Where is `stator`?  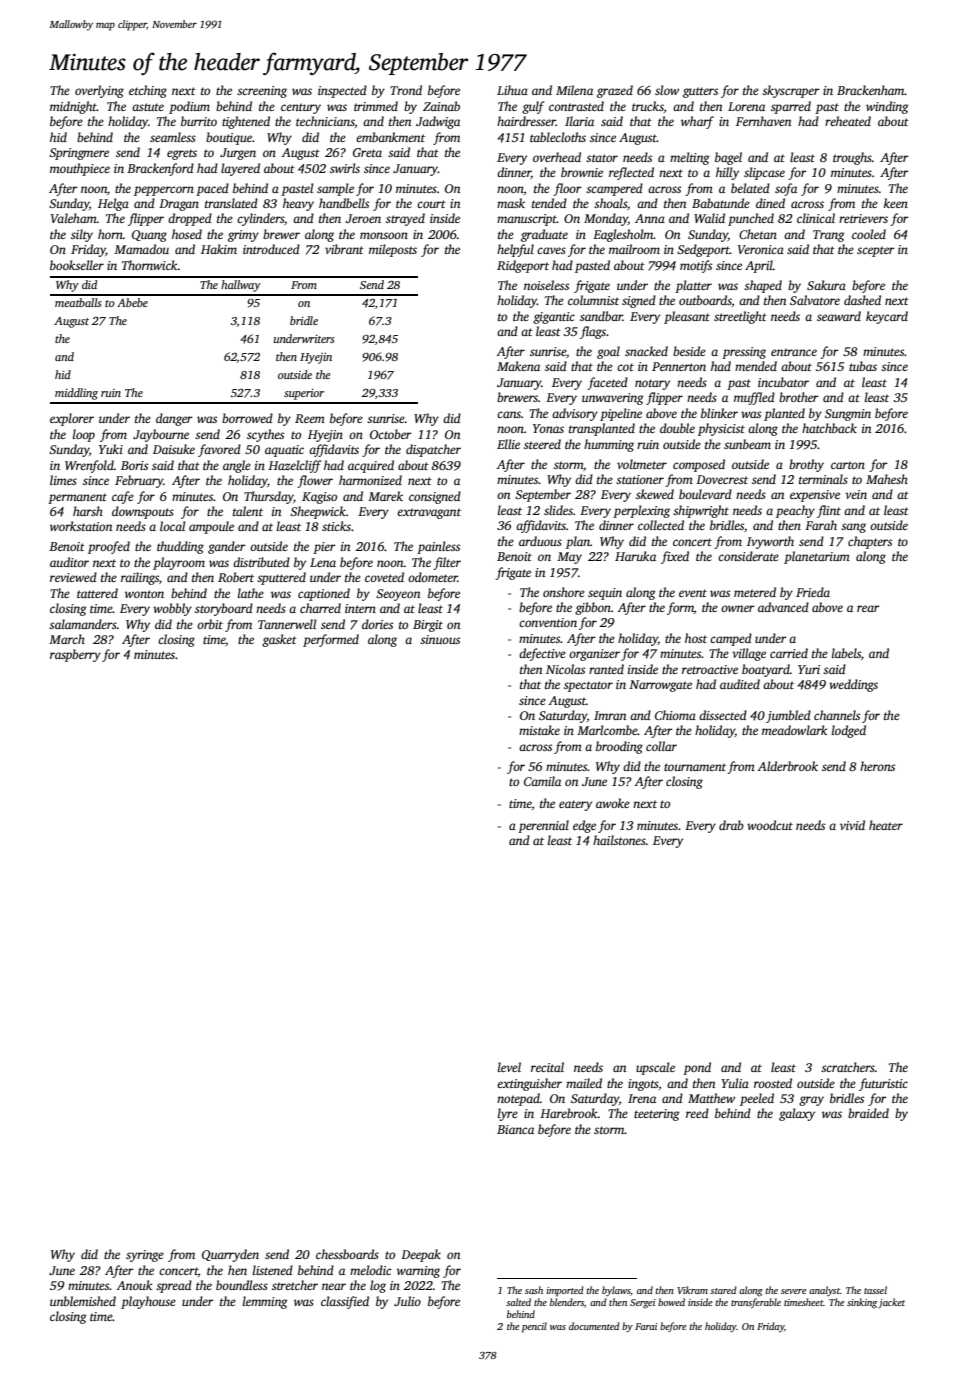
stator is located at coordinates (602, 158).
